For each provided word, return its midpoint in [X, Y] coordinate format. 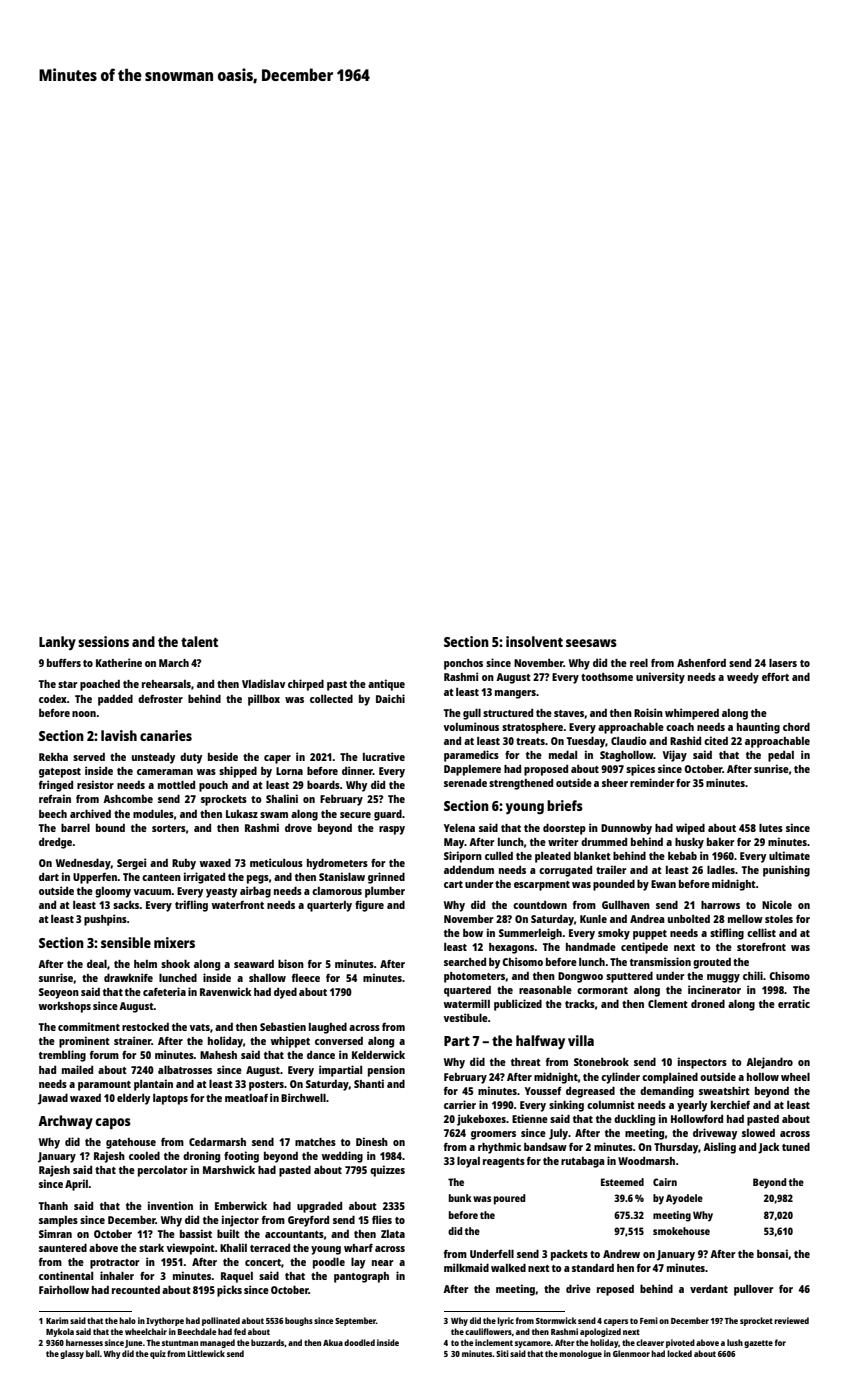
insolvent [534, 641]
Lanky [57, 643]
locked [679, 1353]
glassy [72, 1354]
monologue [580, 1354]
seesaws [591, 643]
